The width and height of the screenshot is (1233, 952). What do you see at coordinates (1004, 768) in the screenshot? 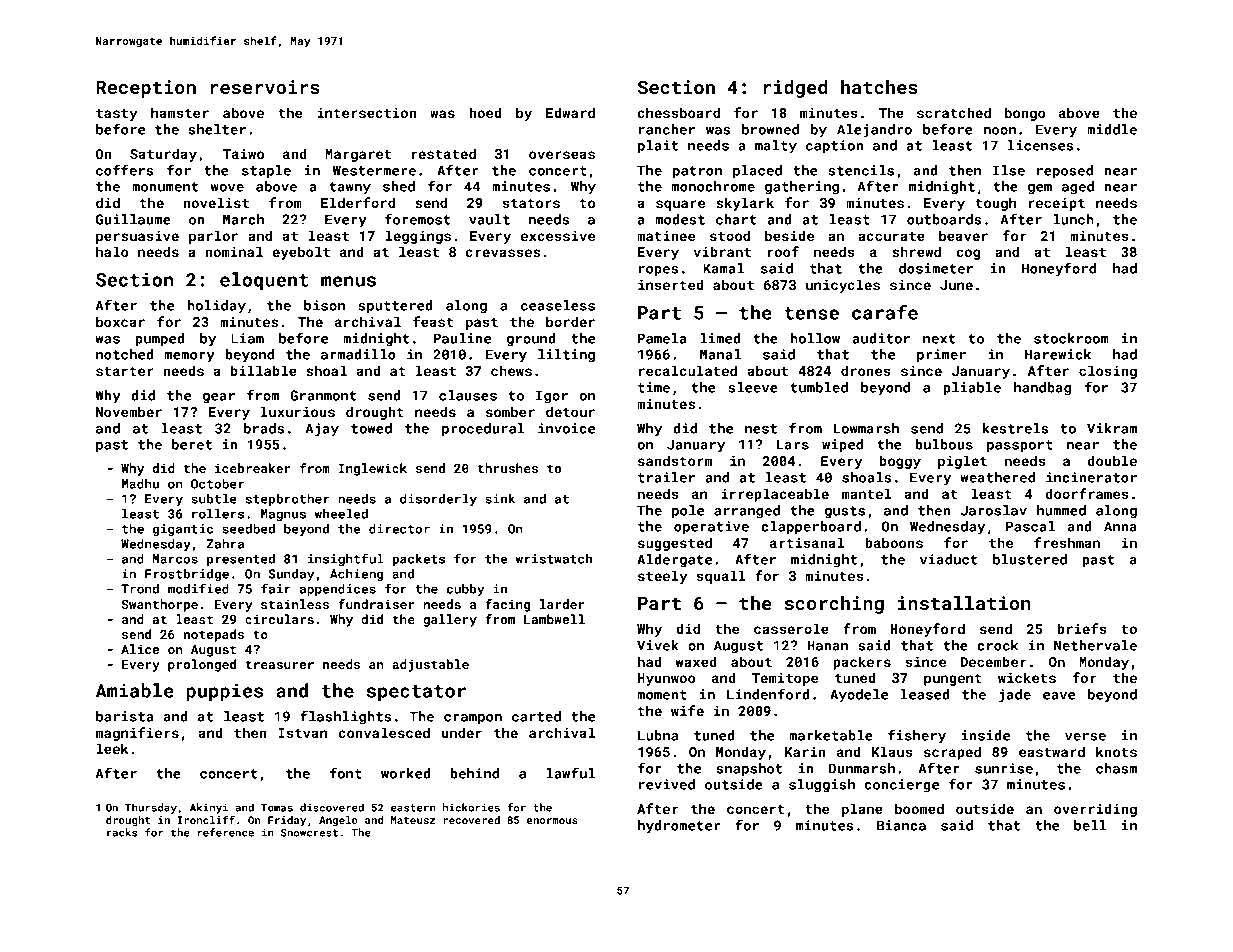
I see `sunrise` at bounding box center [1004, 768].
